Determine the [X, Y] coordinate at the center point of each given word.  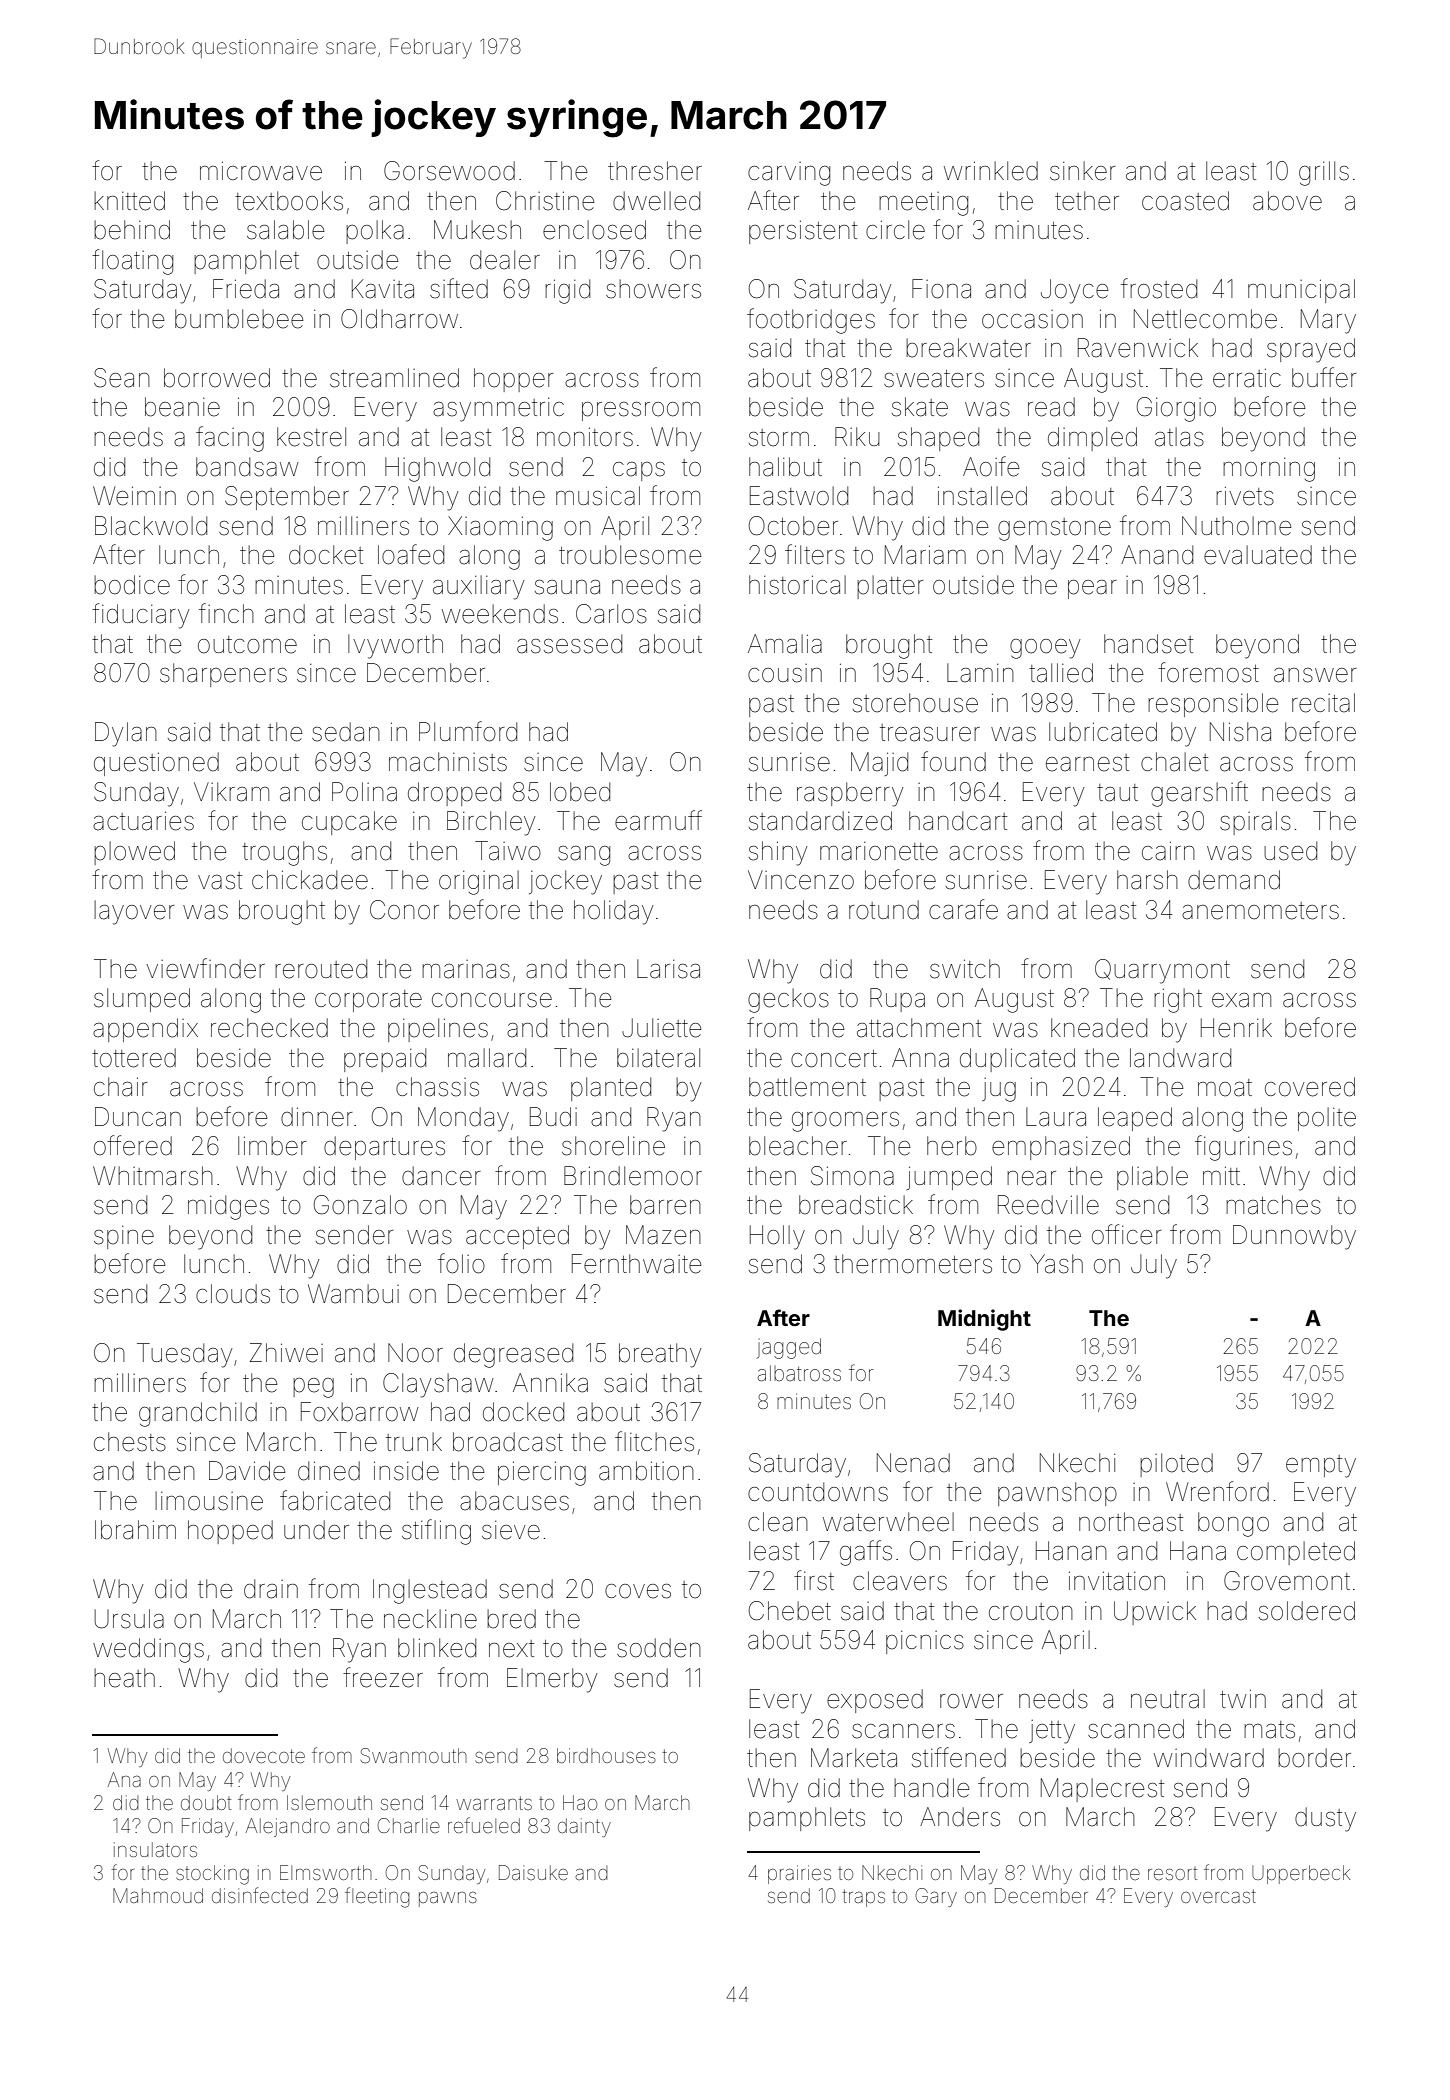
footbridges [811, 321]
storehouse [915, 703]
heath [124, 1678]
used [1290, 851]
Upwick [1155, 1613]
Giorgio [1176, 409]
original [479, 882]
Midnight [984, 1320]
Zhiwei [286, 1353]
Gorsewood [449, 171]
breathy [660, 1355]
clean [778, 1522]
